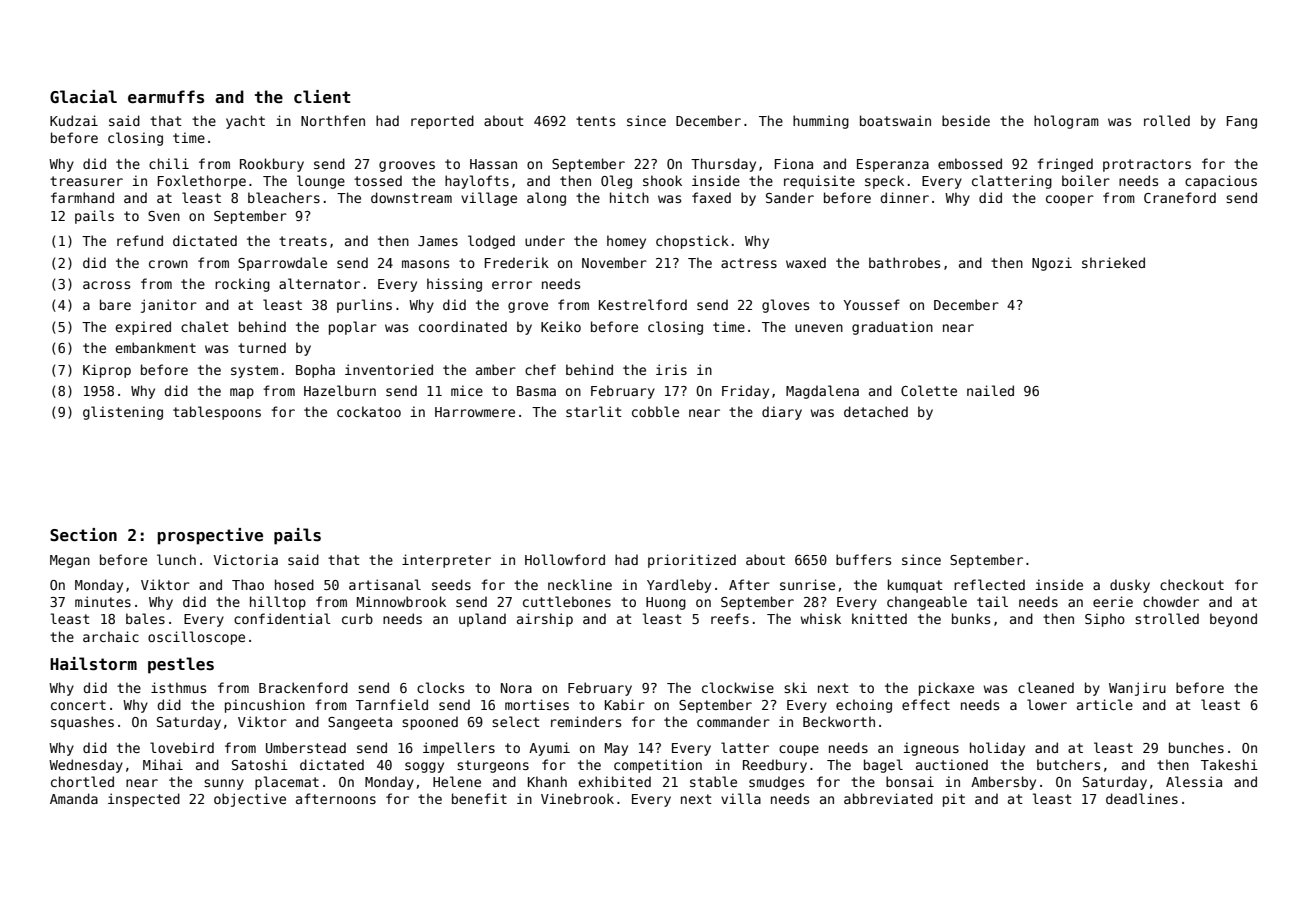  I want to click on hilltop, so click(278, 603).
